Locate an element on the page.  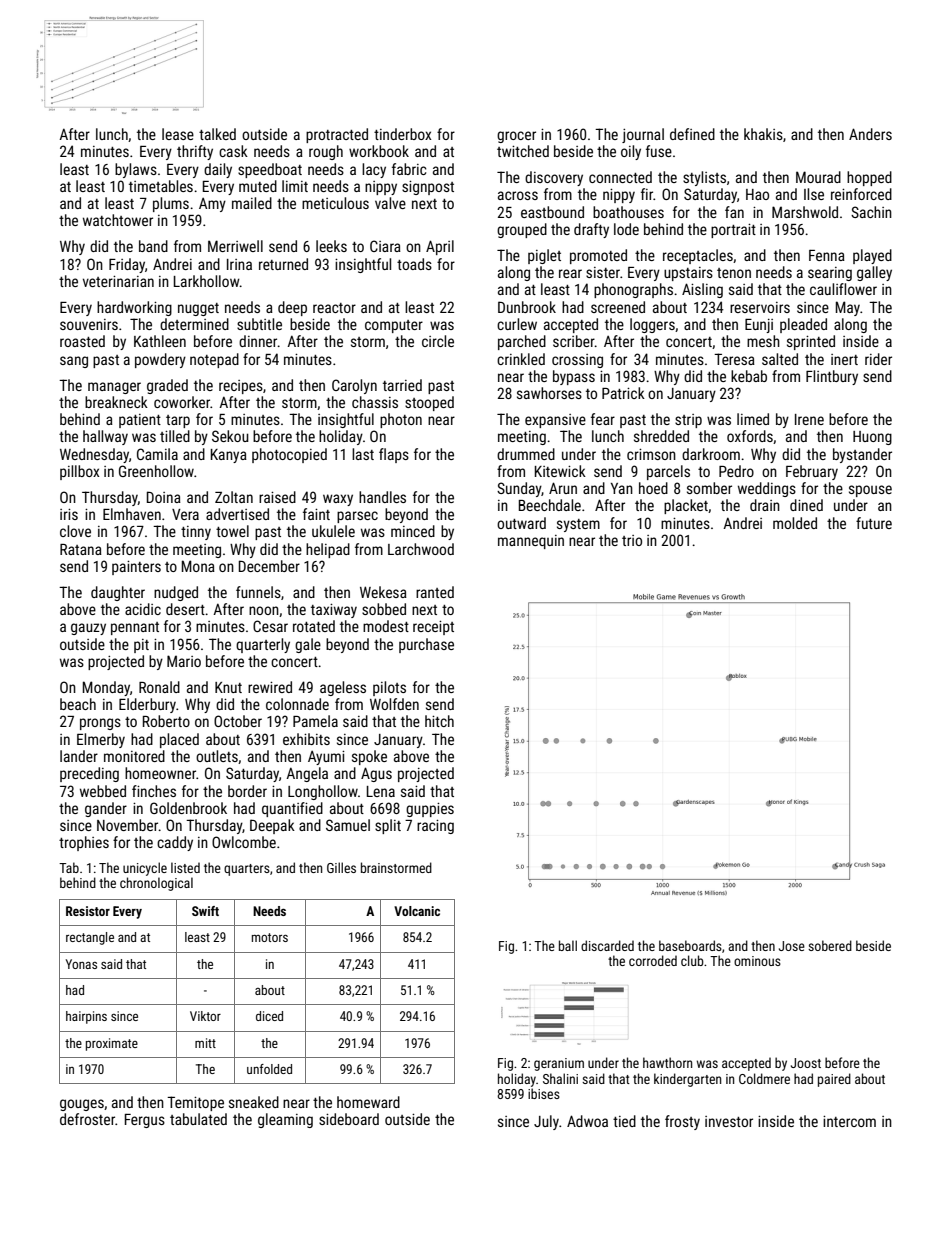
discarded is located at coordinates (607, 945).
